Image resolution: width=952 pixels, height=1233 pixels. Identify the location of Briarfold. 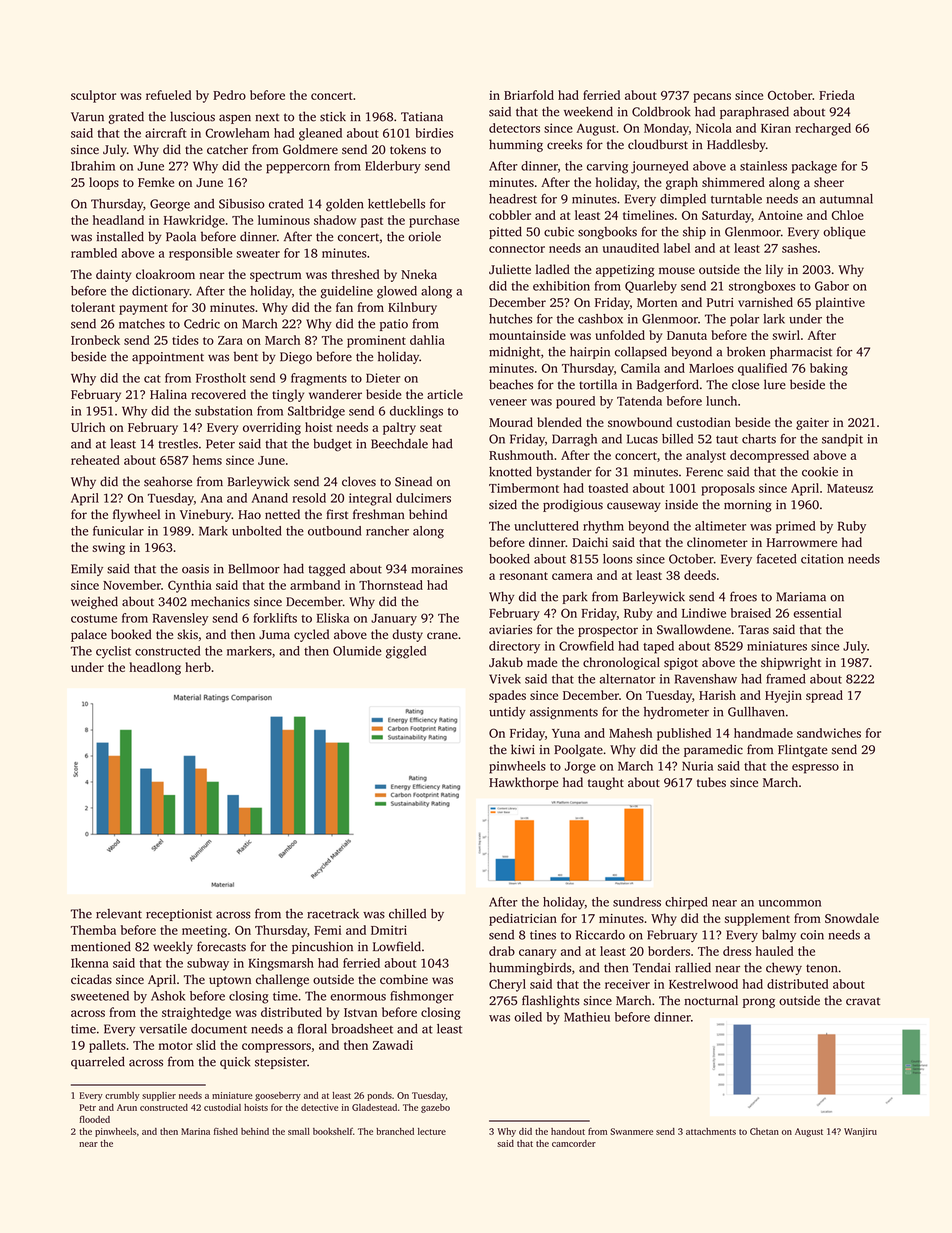
(529, 95).
